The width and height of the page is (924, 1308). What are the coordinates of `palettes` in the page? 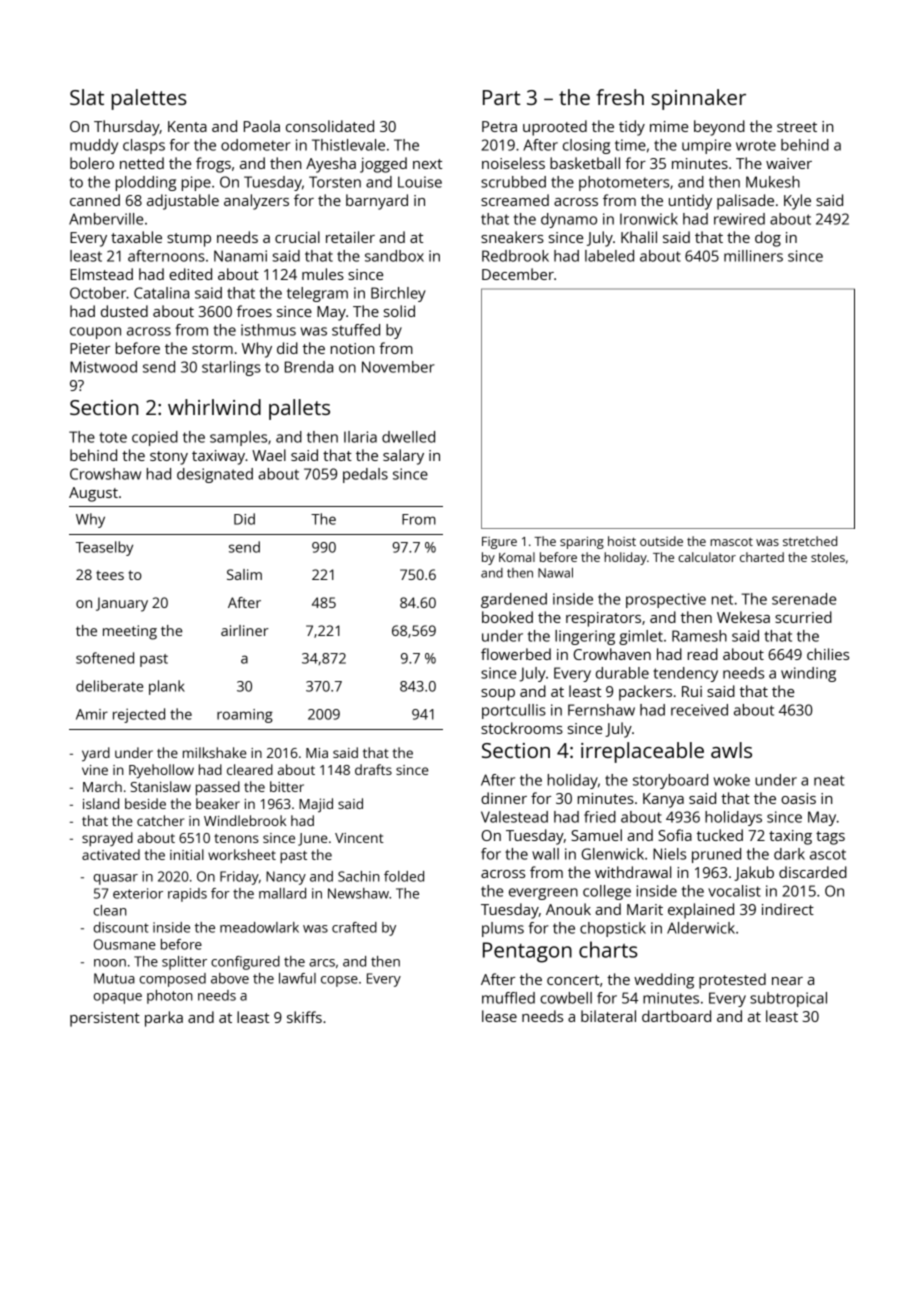 It's located at (149, 99).
